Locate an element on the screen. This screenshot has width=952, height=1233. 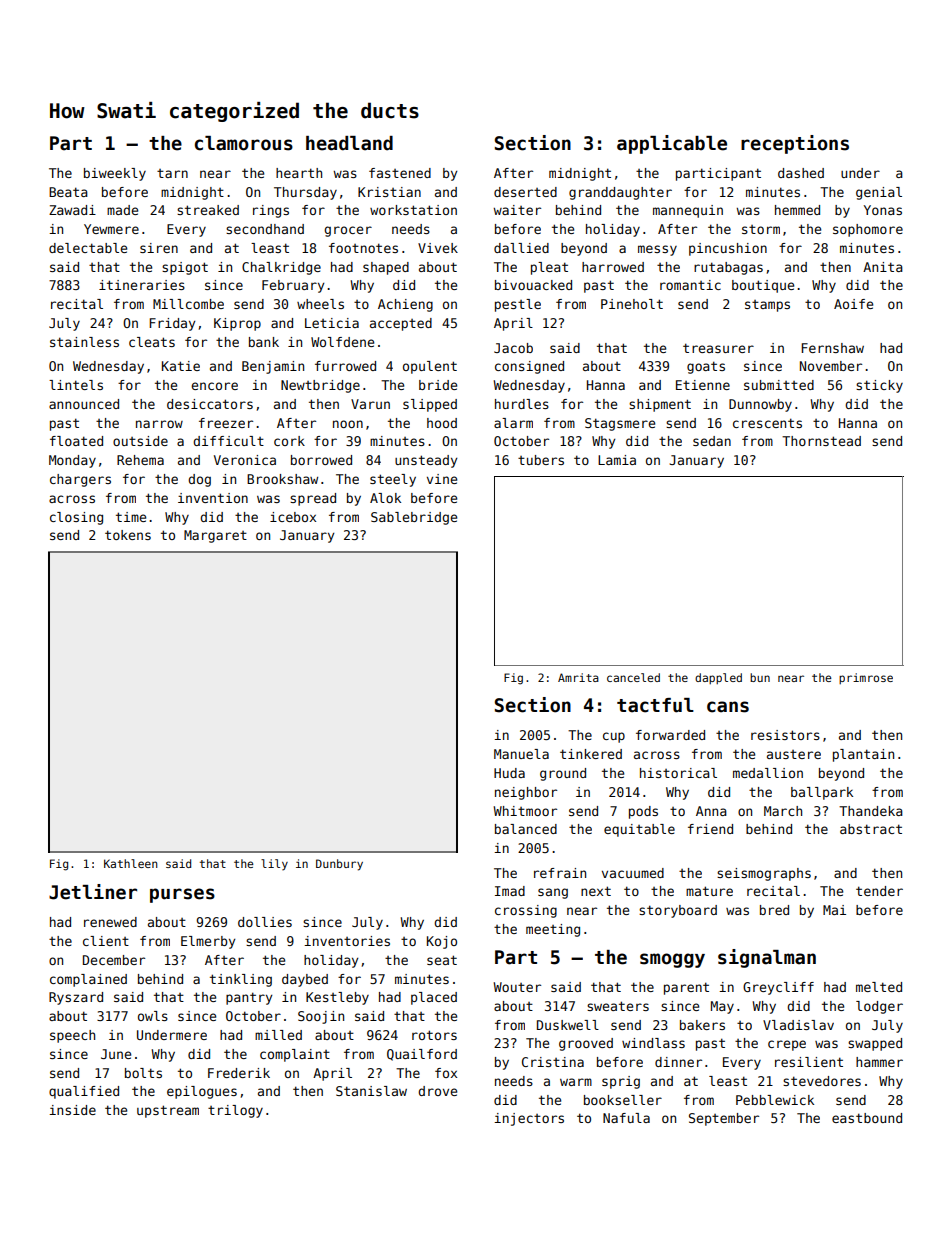
biweekly is located at coordinates (115, 174).
